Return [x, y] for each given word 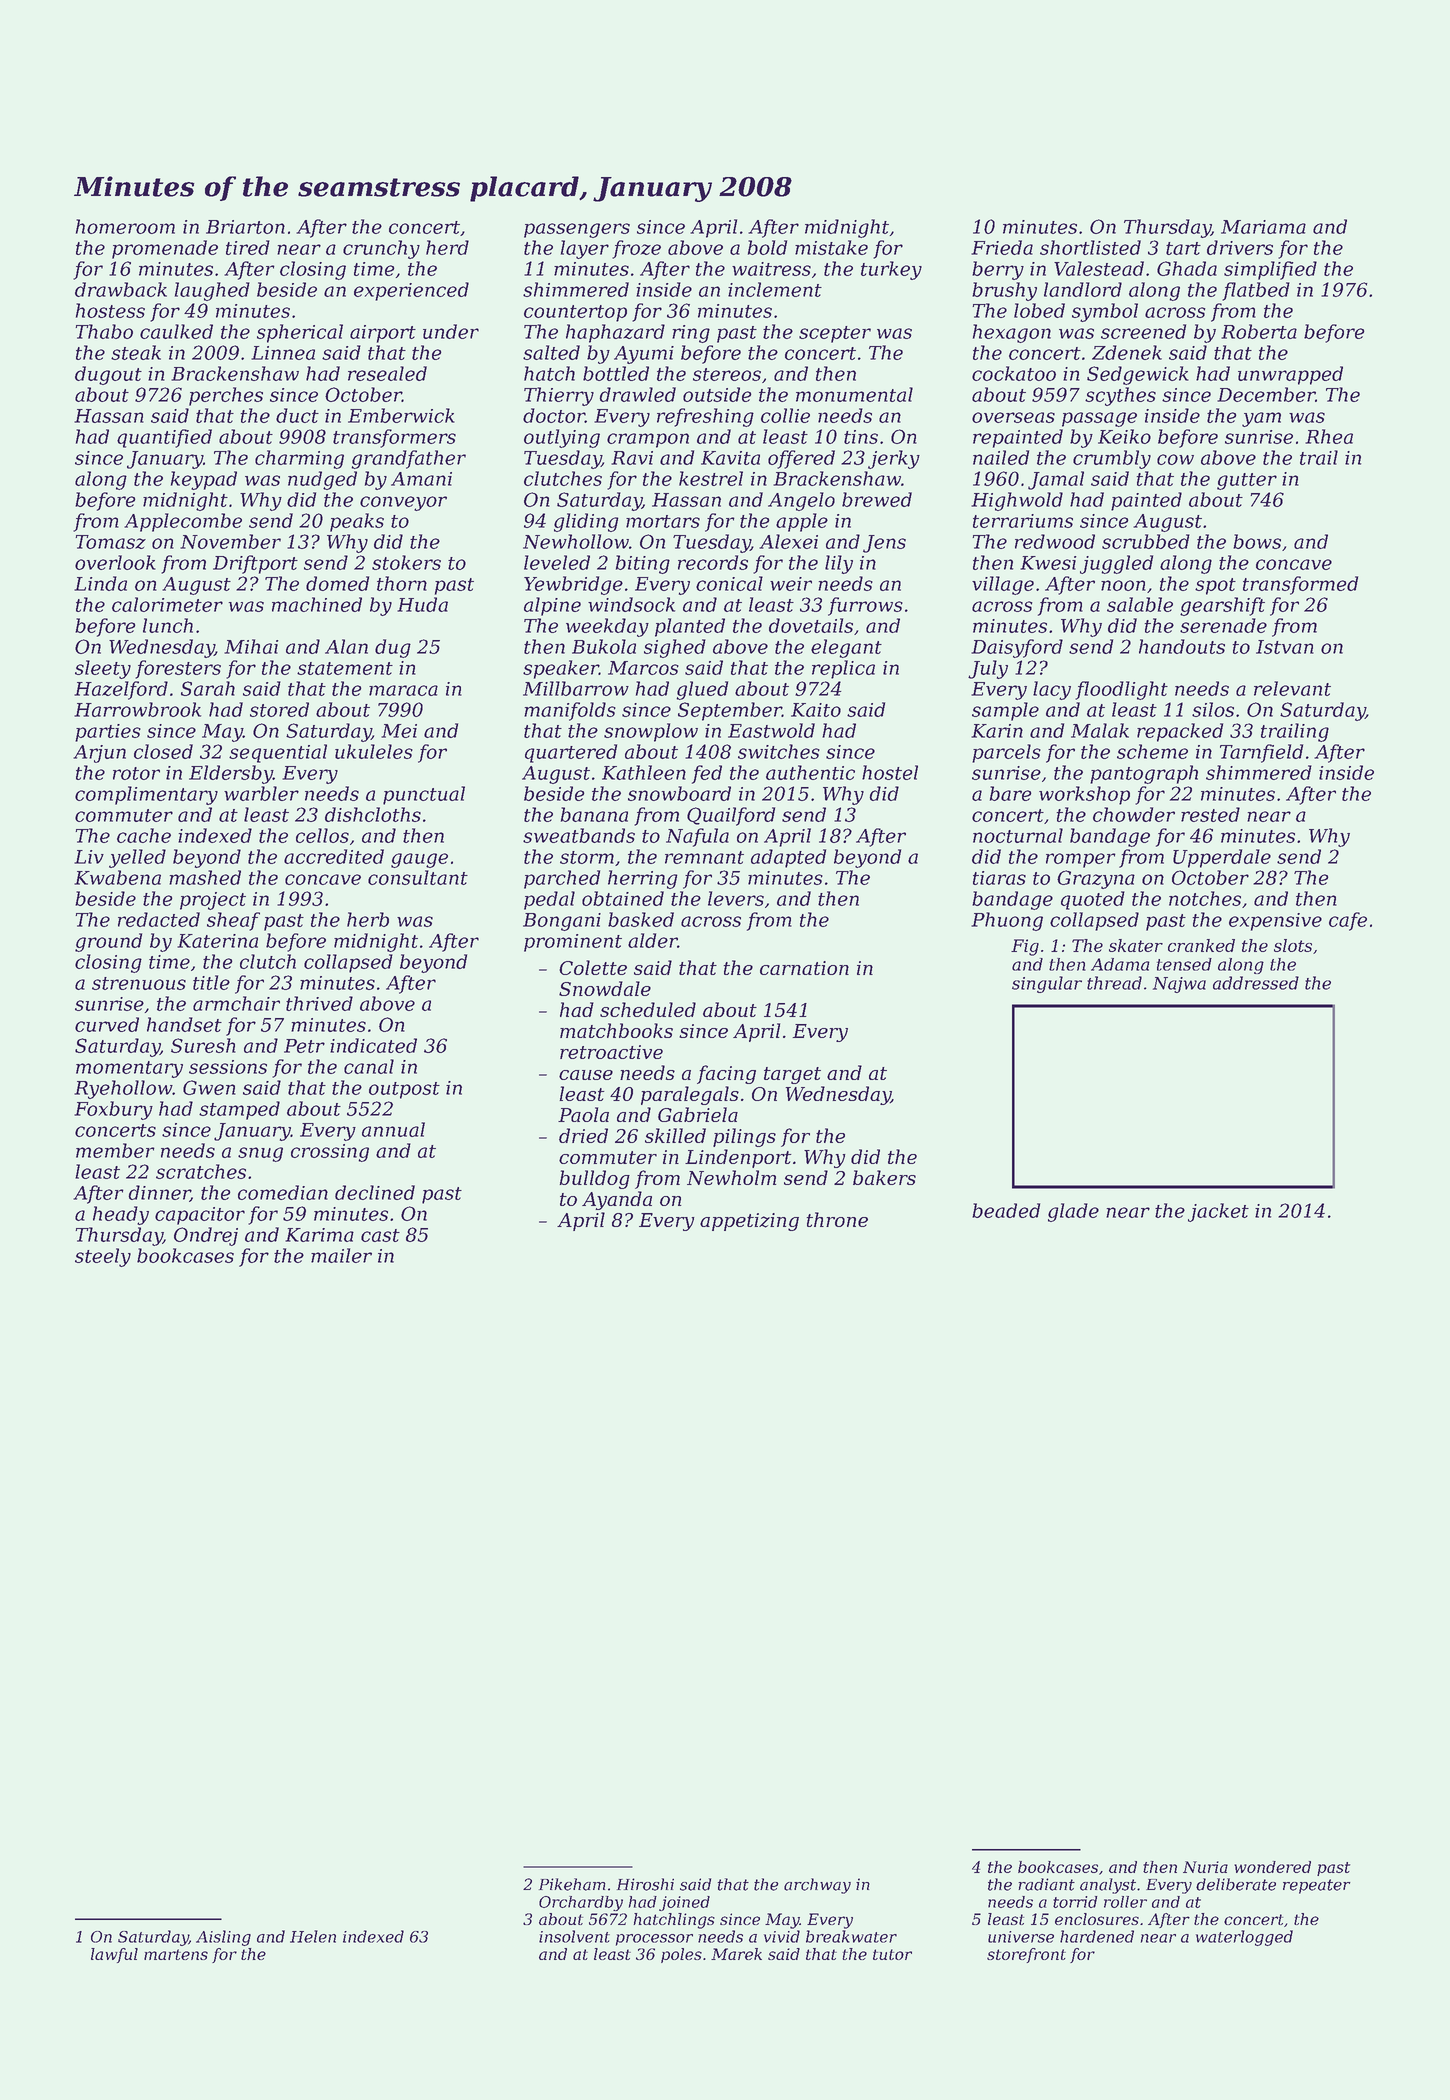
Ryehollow [123, 1089]
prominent [573, 943]
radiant [1046, 1884]
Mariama [1263, 227]
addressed [1256, 983]
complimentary [146, 795]
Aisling [223, 1938]
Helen [313, 1936]
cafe [1348, 921]
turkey [891, 270]
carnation [804, 968]
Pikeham [572, 1884]
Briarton [245, 227]
